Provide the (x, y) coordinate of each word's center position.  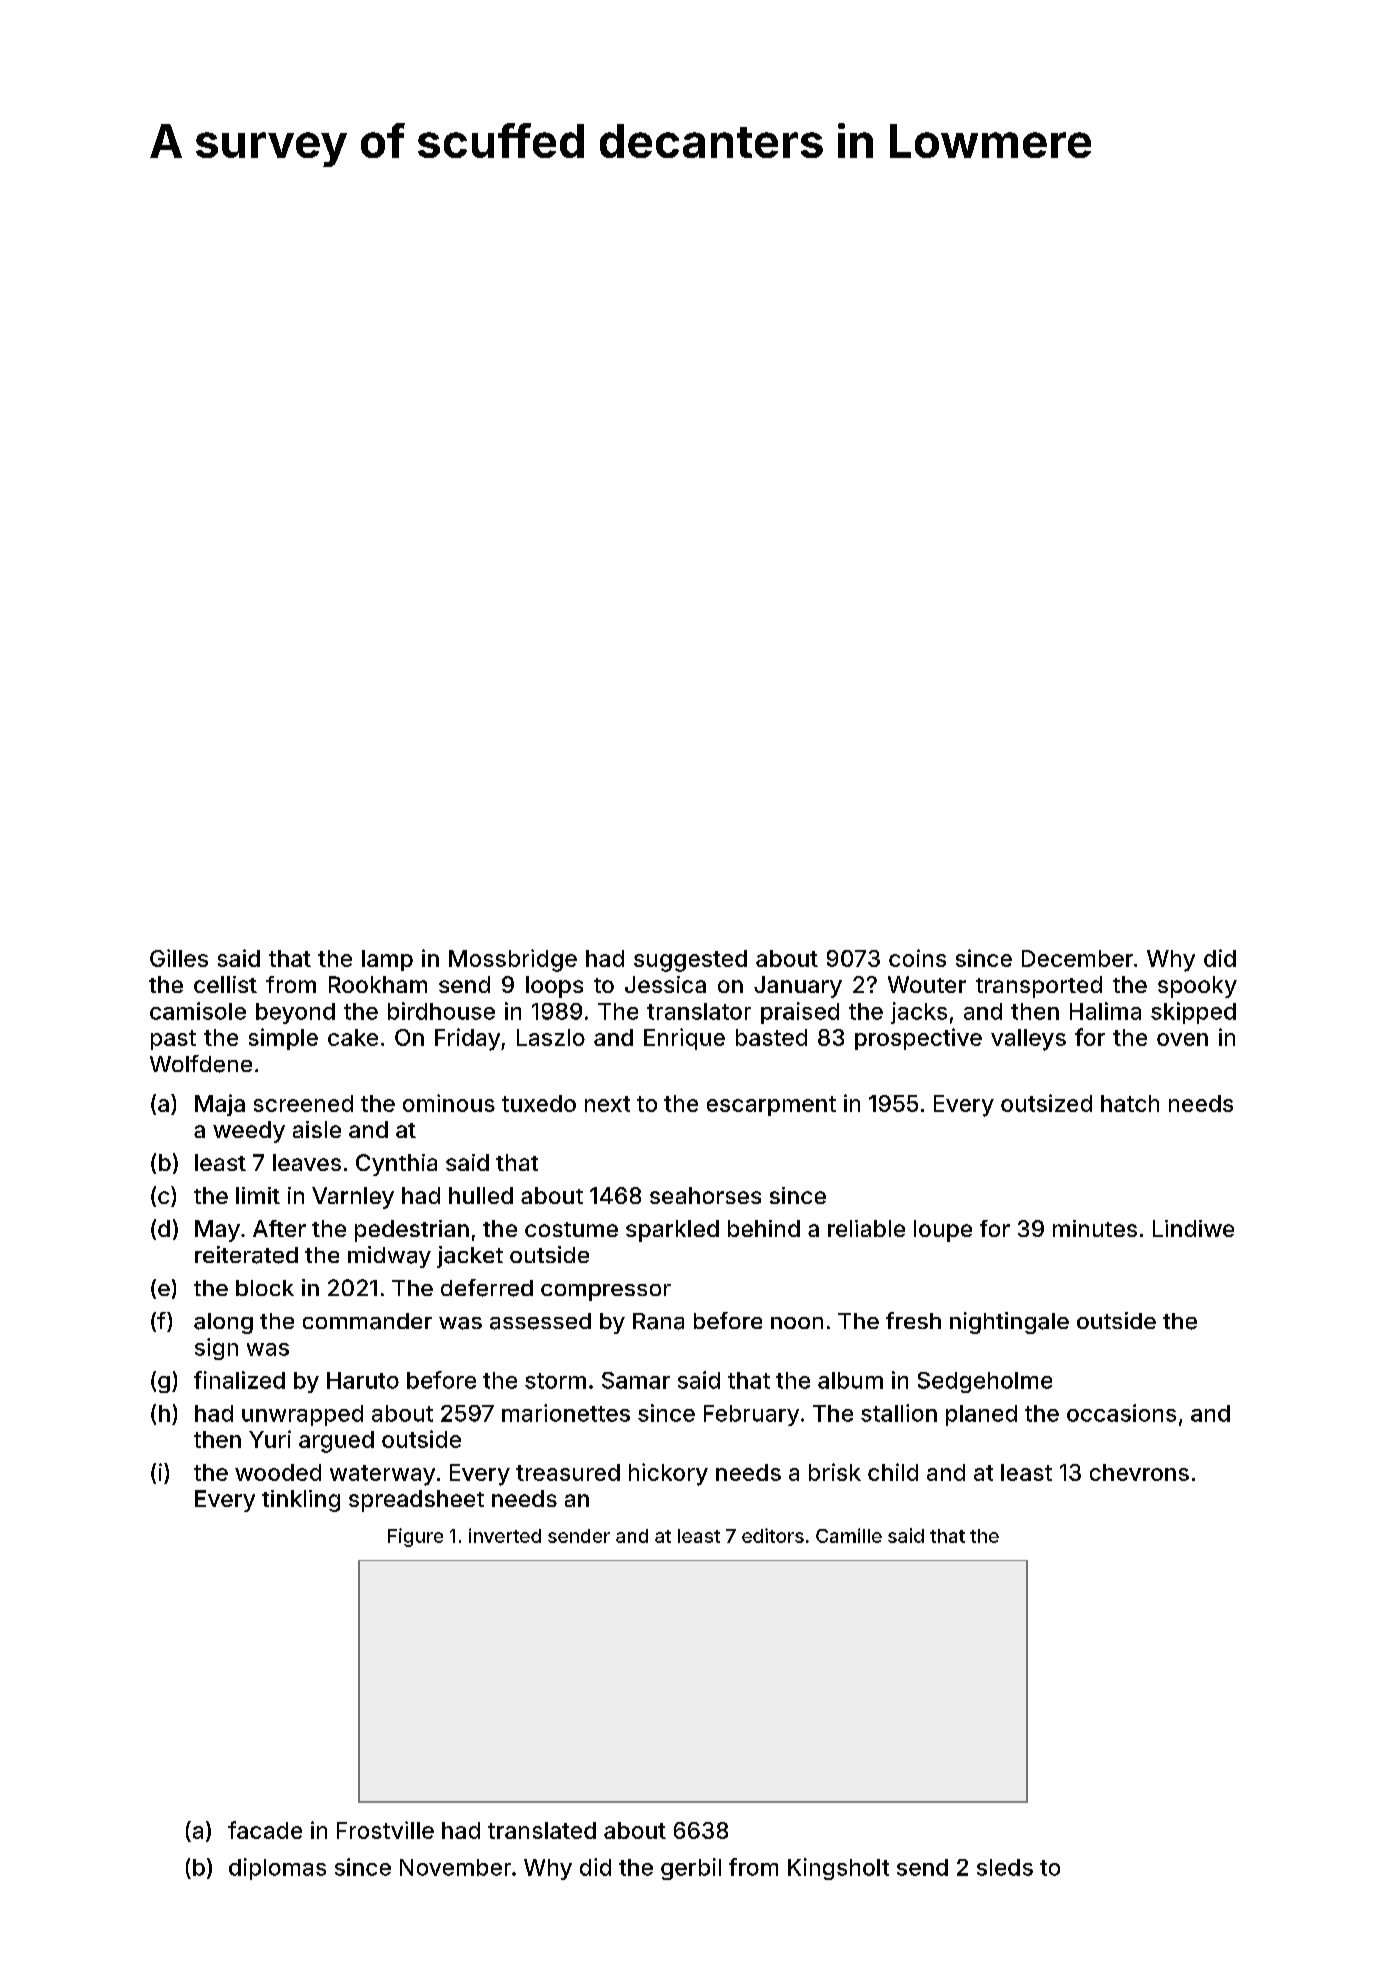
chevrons (1139, 1472)
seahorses (705, 1195)
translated (542, 1830)
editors (773, 1535)
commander (367, 1321)
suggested (690, 961)
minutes (1095, 1228)
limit (258, 1195)
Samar (636, 1380)
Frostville (385, 1830)
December (1077, 958)
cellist (225, 984)
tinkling (301, 1501)
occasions (1121, 1413)
